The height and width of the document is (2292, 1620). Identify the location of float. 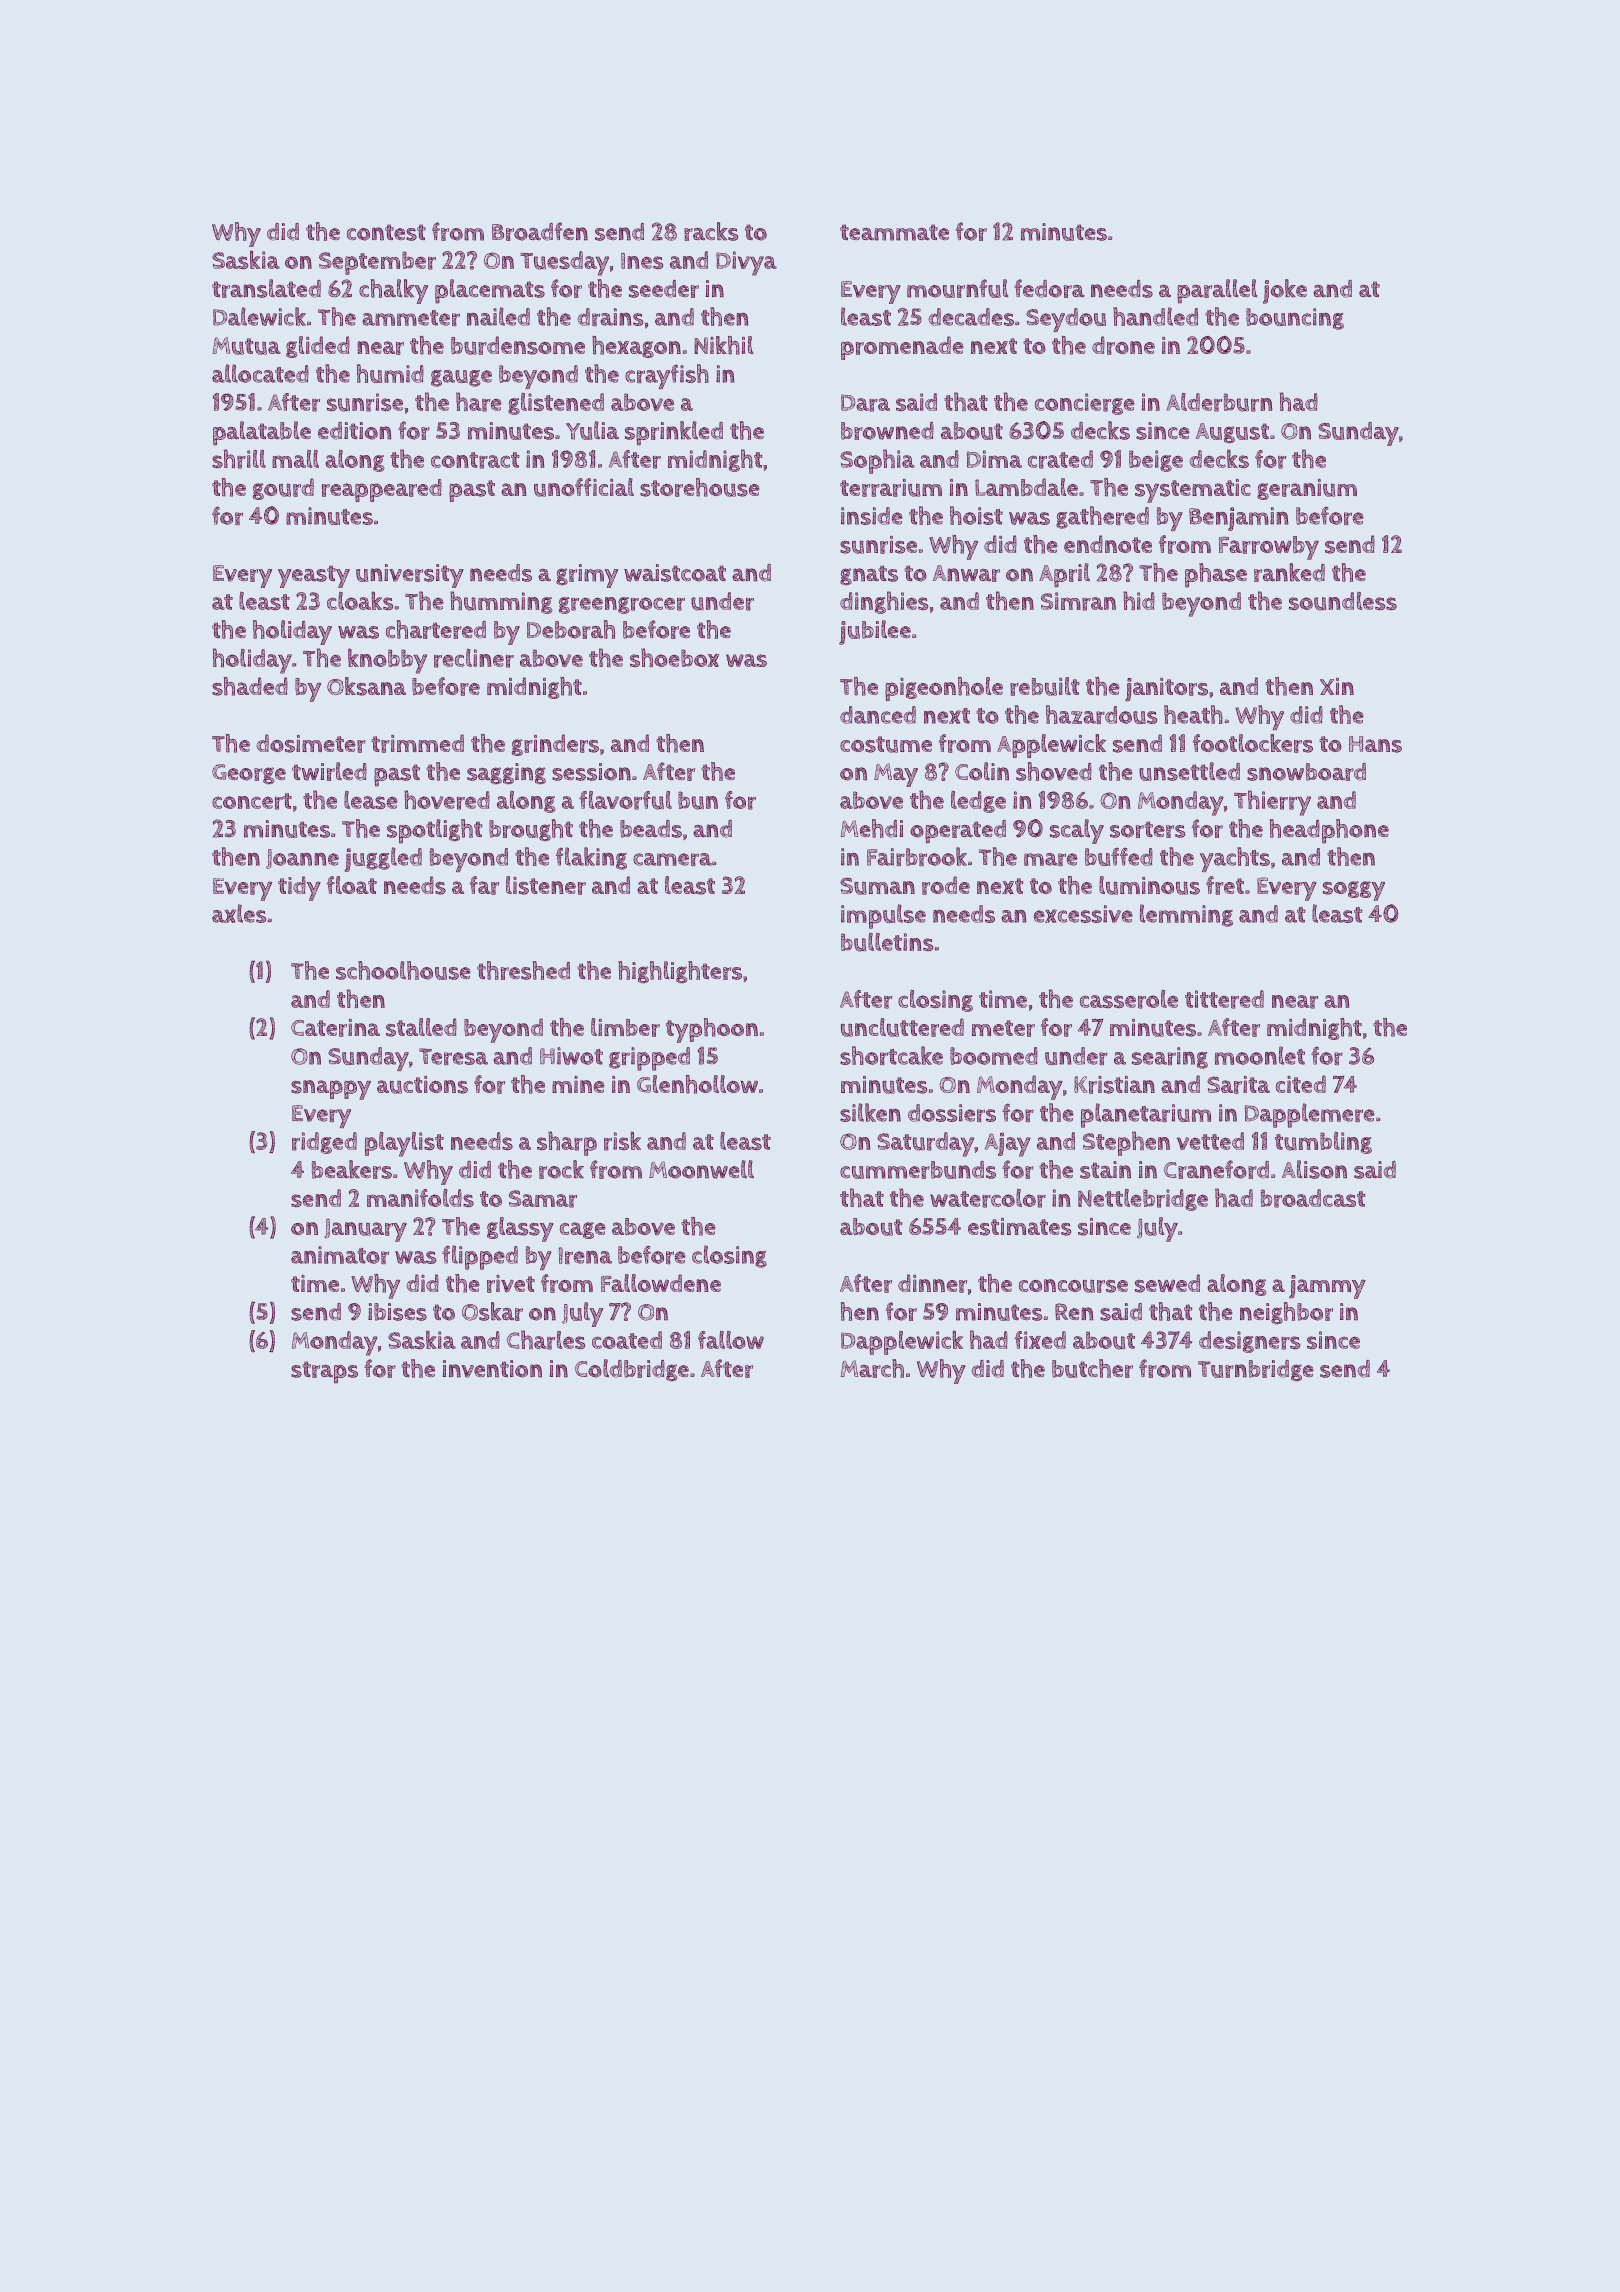
(352, 885).
